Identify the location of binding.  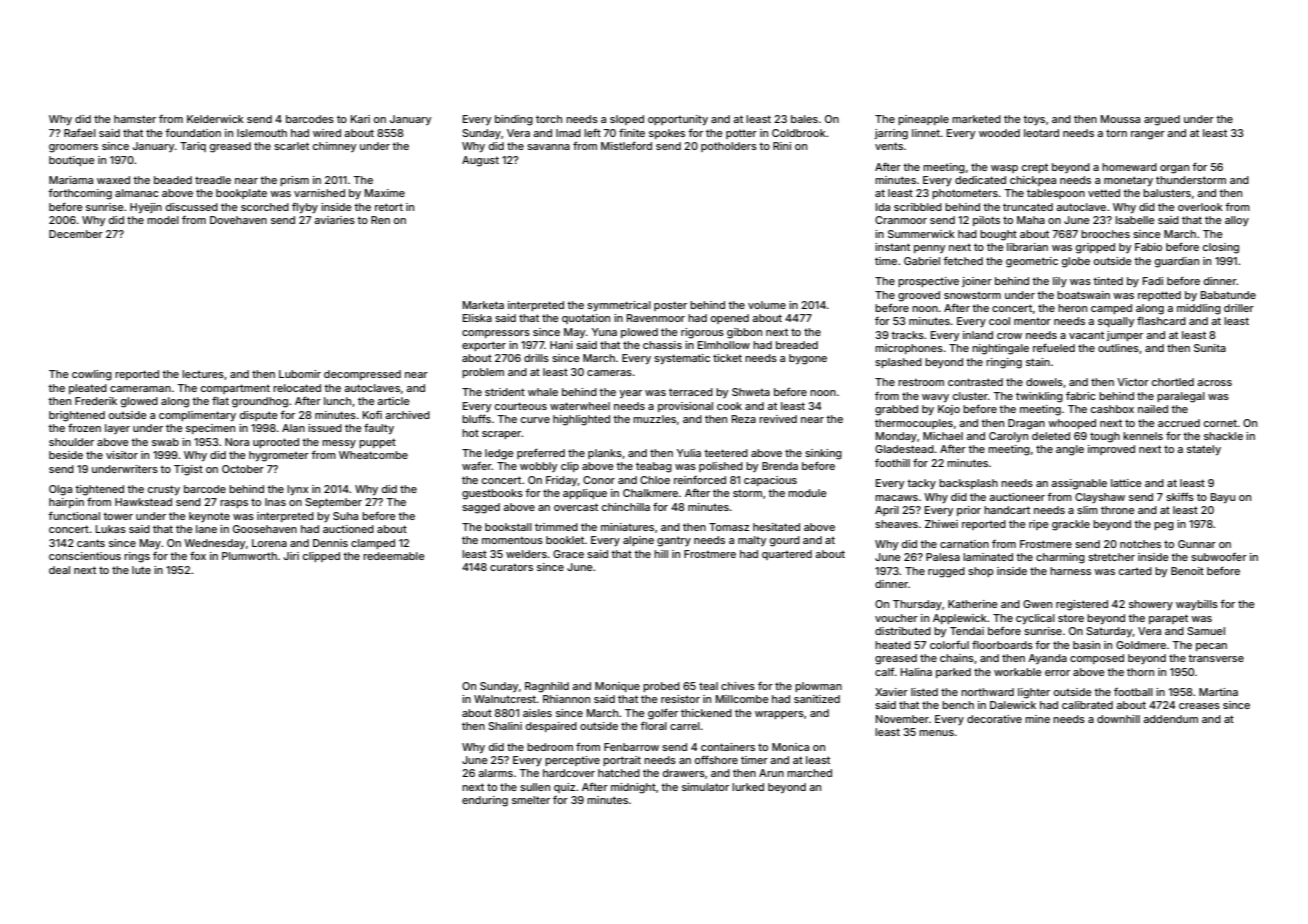
(514, 120).
